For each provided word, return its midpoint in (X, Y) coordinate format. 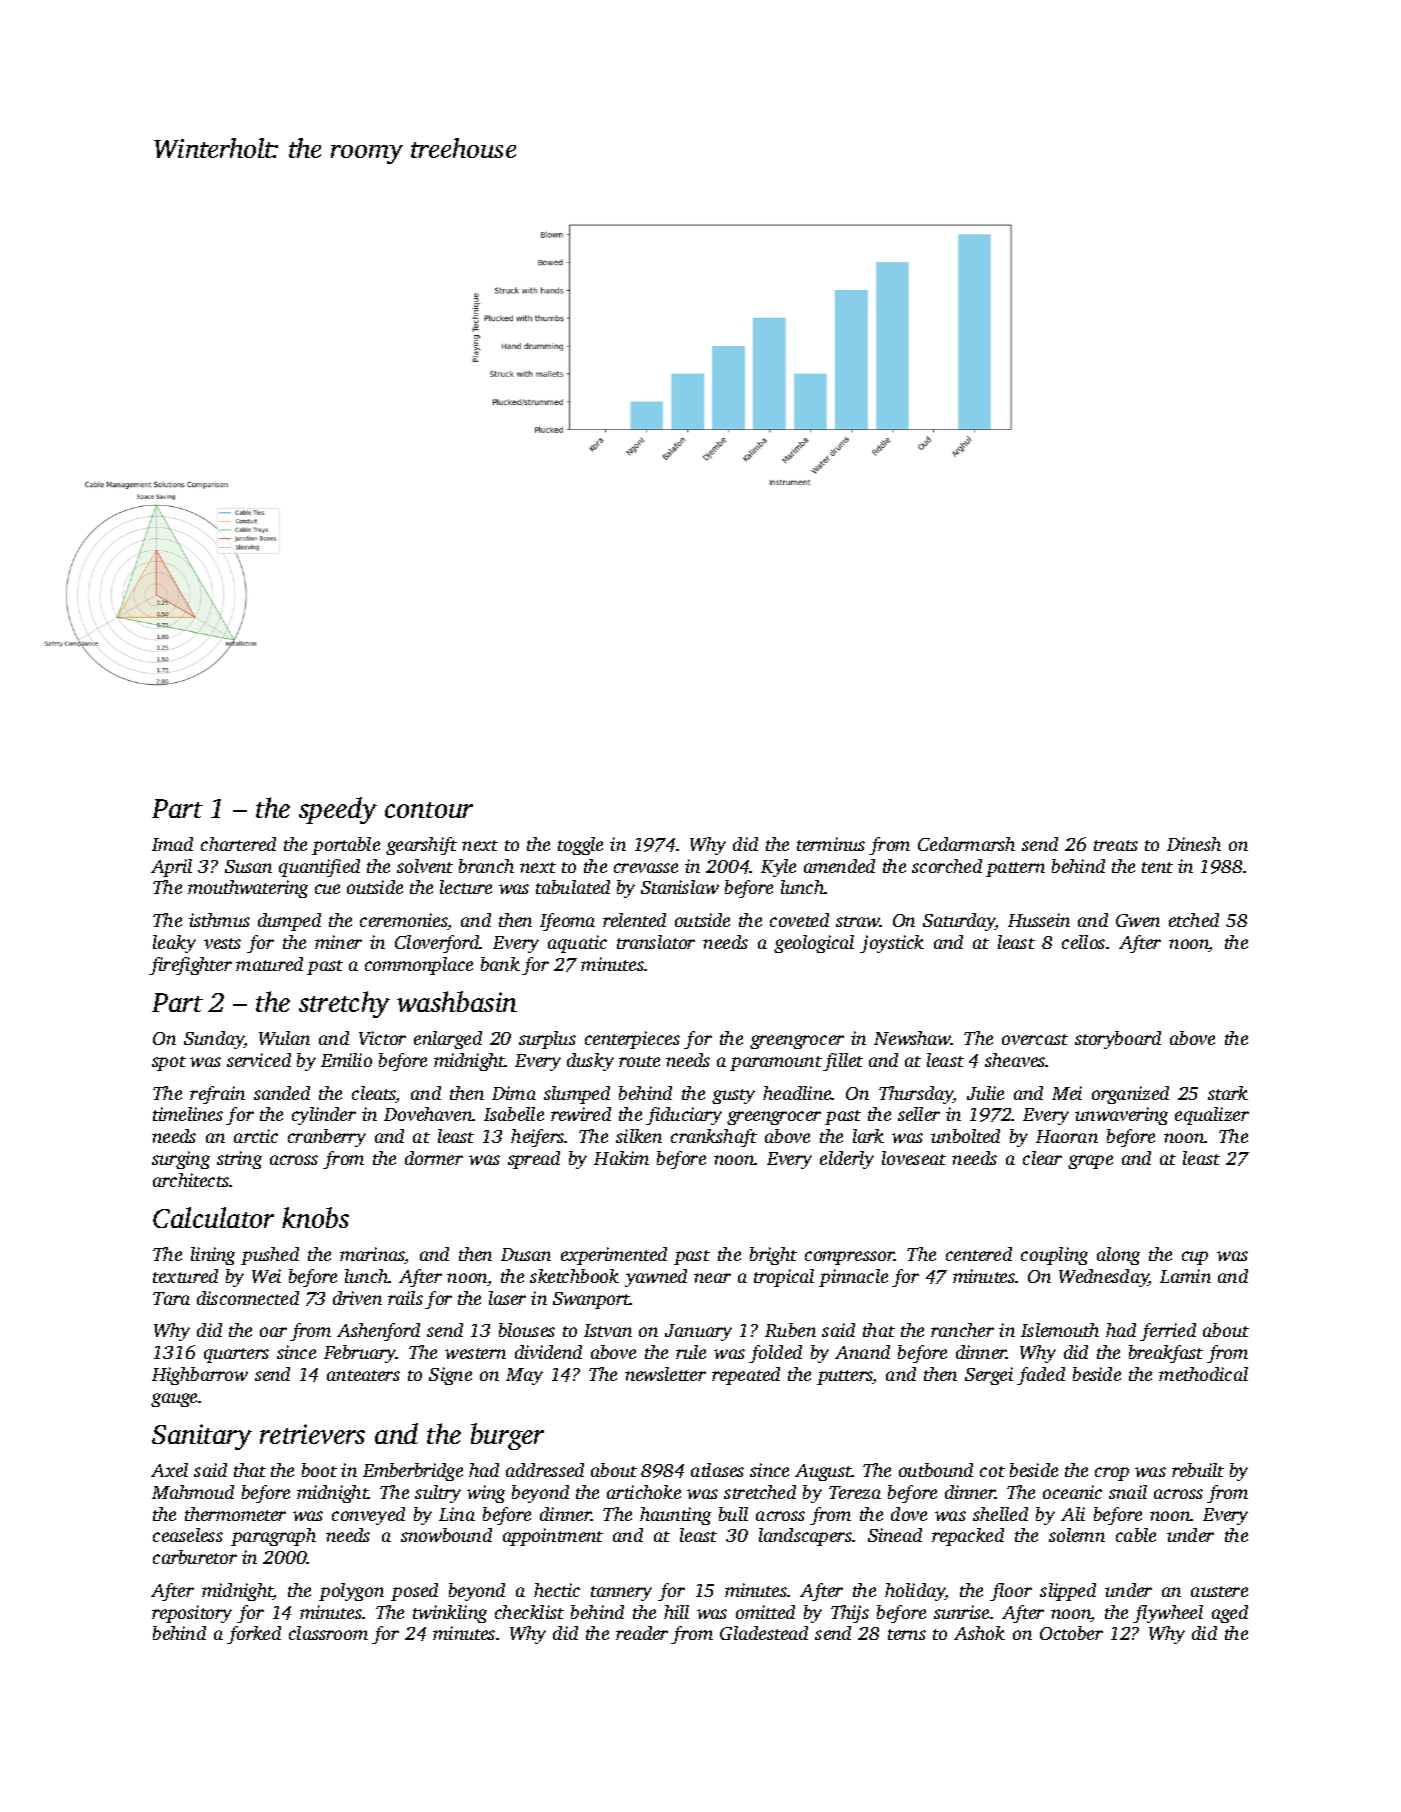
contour (429, 810)
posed (414, 1592)
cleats (374, 1094)
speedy (338, 810)
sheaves (1015, 1060)
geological (814, 944)
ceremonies (404, 921)
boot (319, 1470)
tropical (784, 1278)
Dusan (526, 1254)
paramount (776, 1063)
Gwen (1138, 920)
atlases (717, 1470)
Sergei (989, 1376)
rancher (962, 1330)
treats (1116, 845)
